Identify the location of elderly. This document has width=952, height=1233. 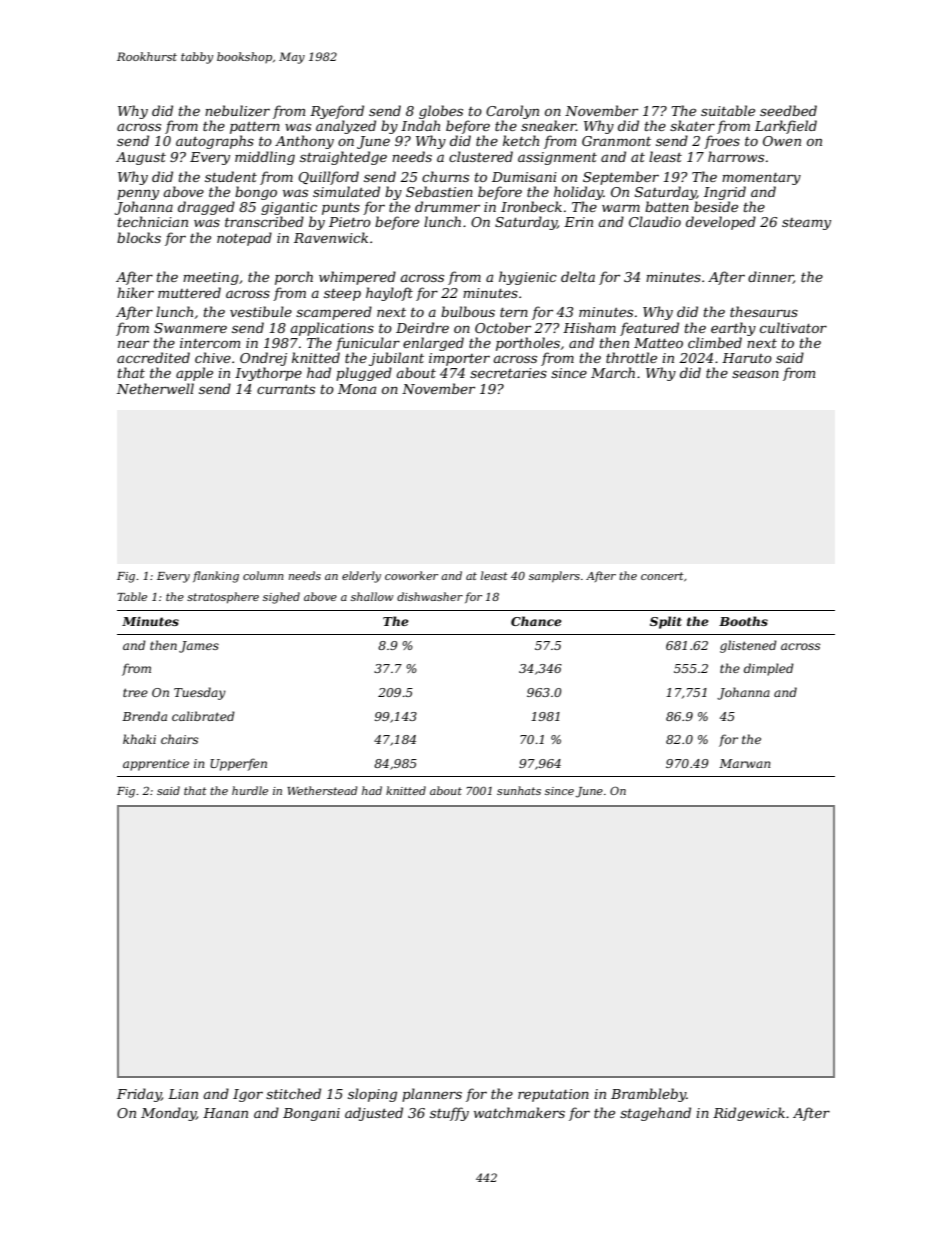
(361, 577).
